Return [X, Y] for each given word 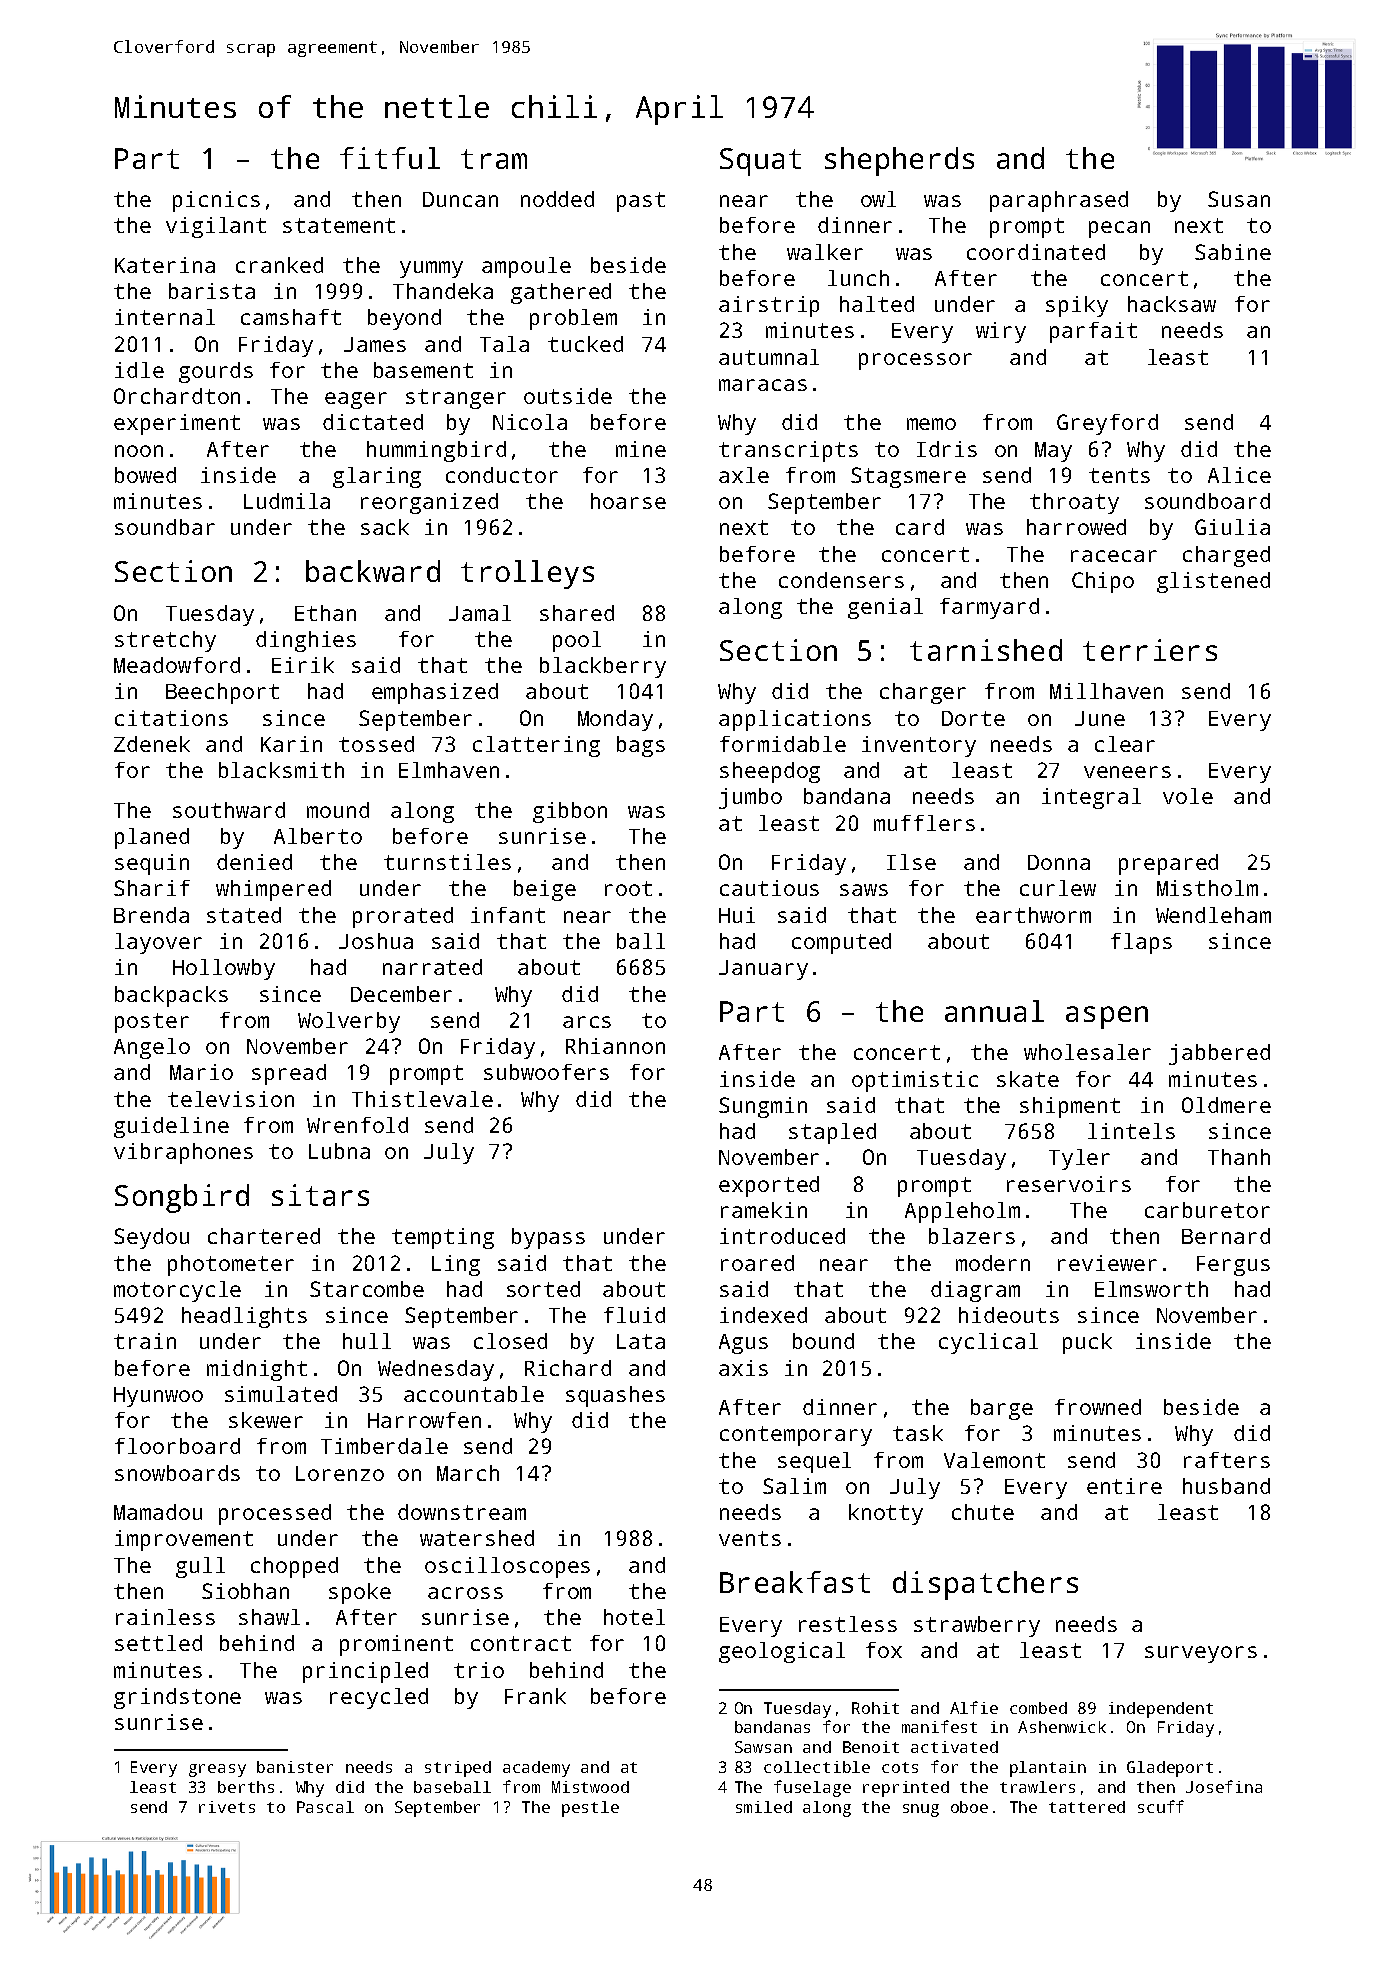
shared [577, 613]
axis [743, 1368]
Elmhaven [449, 770]
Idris [947, 449]
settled [158, 1643]
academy [536, 1769]
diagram [975, 1291]
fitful [390, 158]
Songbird [182, 1198]
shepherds [899, 161]
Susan [1239, 199]
